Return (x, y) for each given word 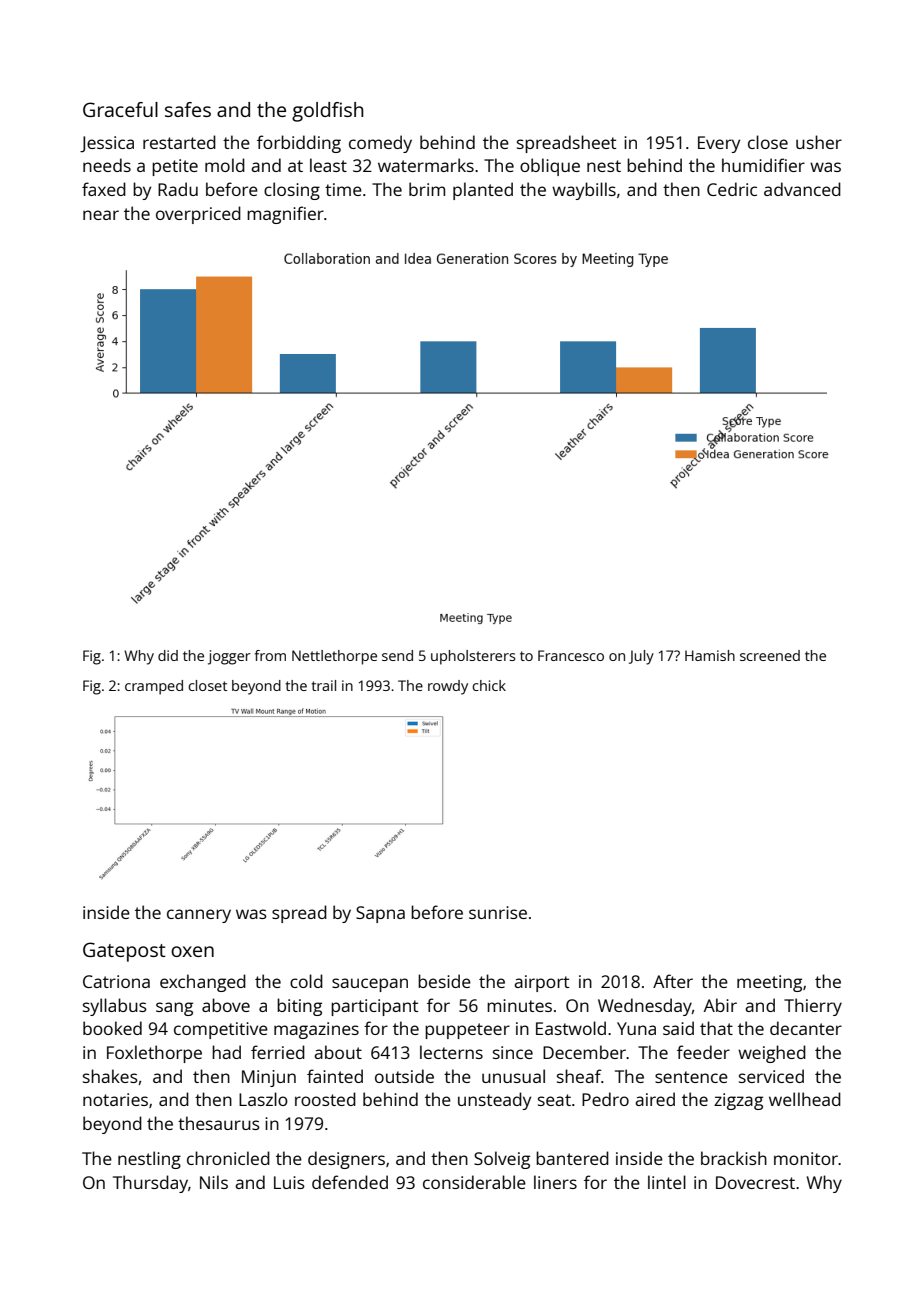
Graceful (120, 109)
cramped (154, 687)
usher (819, 142)
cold (306, 981)
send (397, 655)
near (101, 215)
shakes (110, 1076)
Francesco (571, 655)
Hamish (710, 655)
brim (427, 189)
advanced (802, 189)
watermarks (426, 165)
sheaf (579, 1076)
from (270, 655)
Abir (720, 1005)
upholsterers (473, 657)
